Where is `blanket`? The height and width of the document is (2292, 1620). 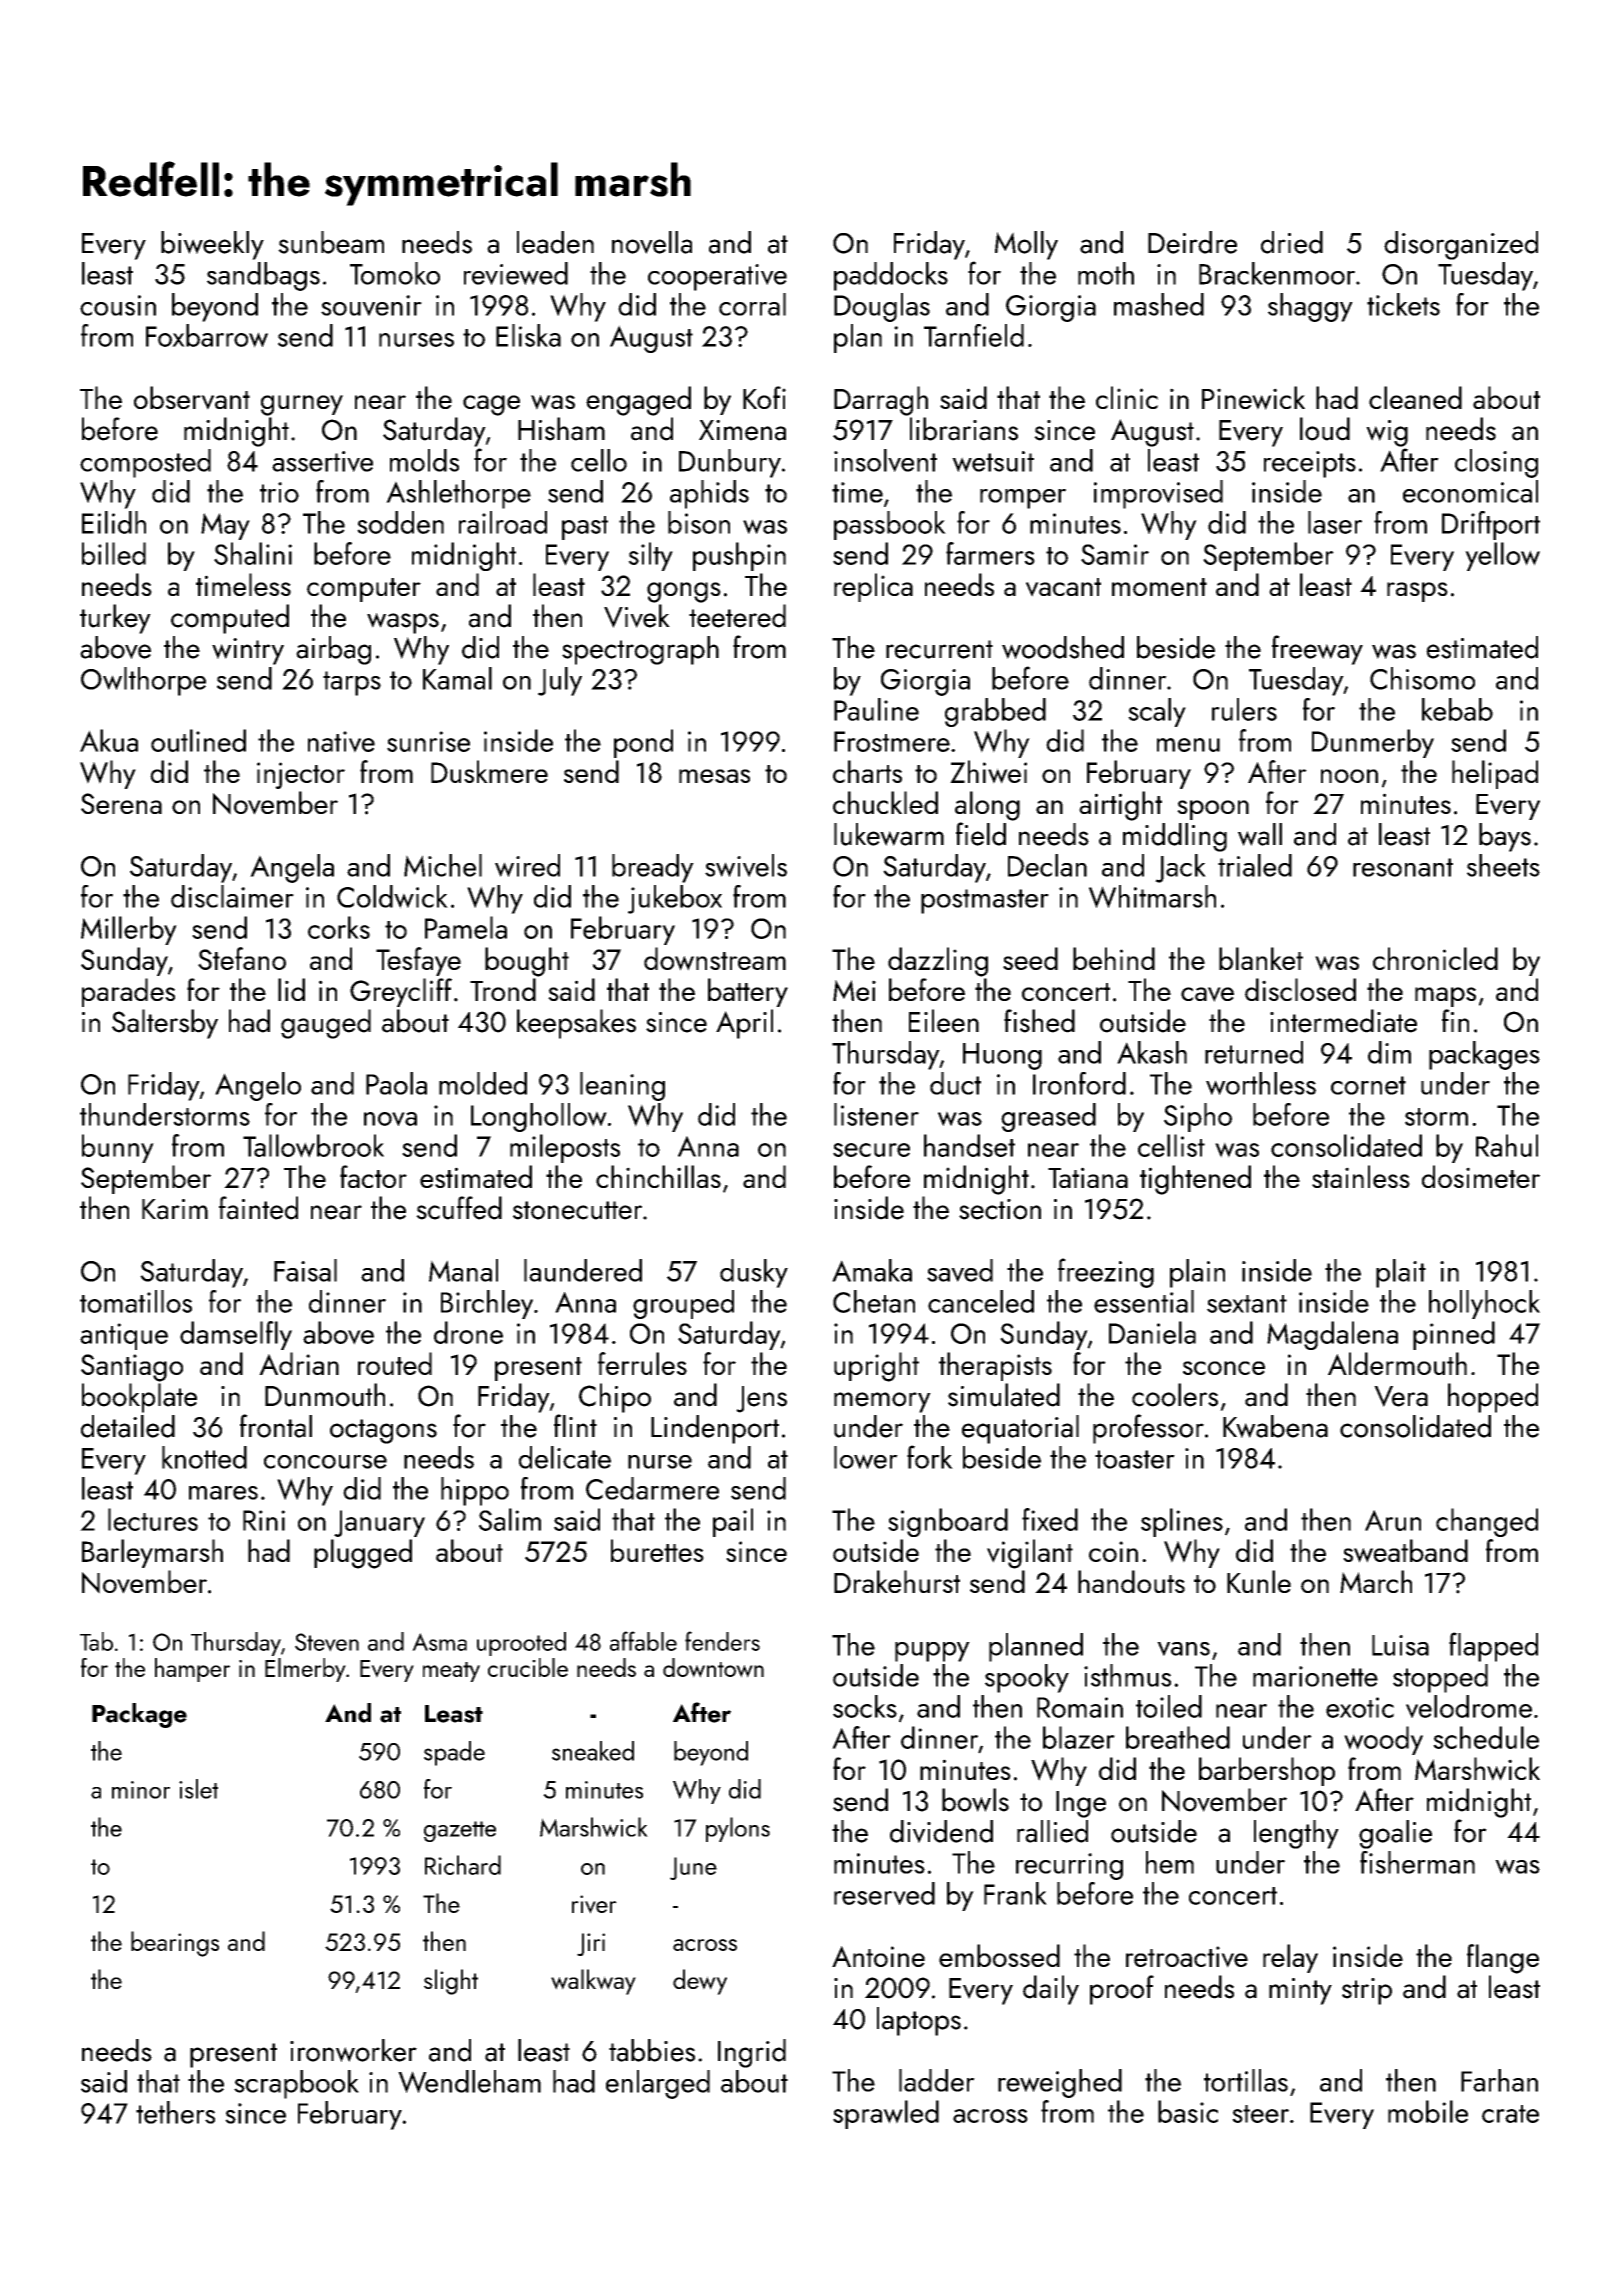
blanket is located at coordinates (1261, 958).
